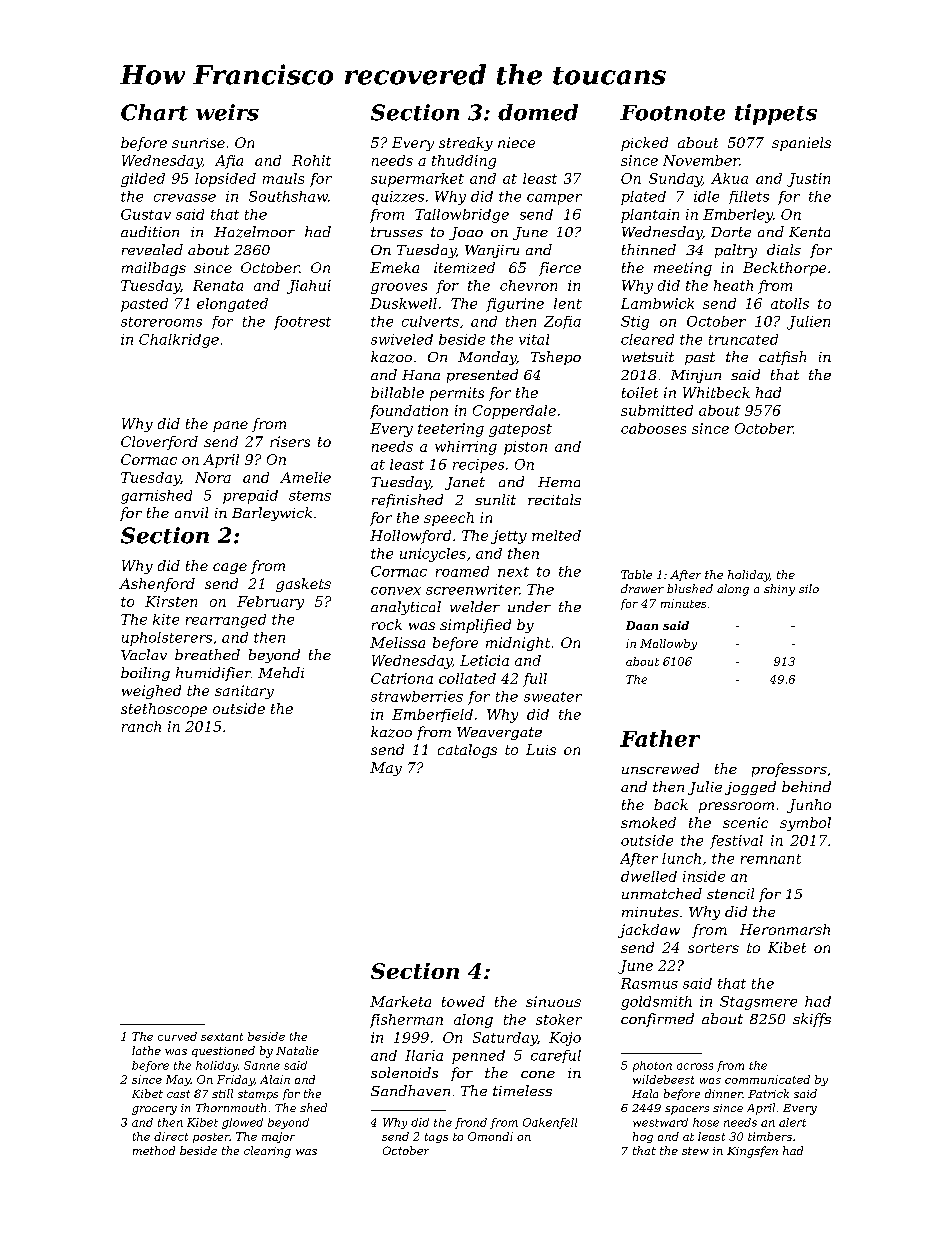 This screenshot has height=1233, width=952. I want to click on ranch, so click(141, 726).
